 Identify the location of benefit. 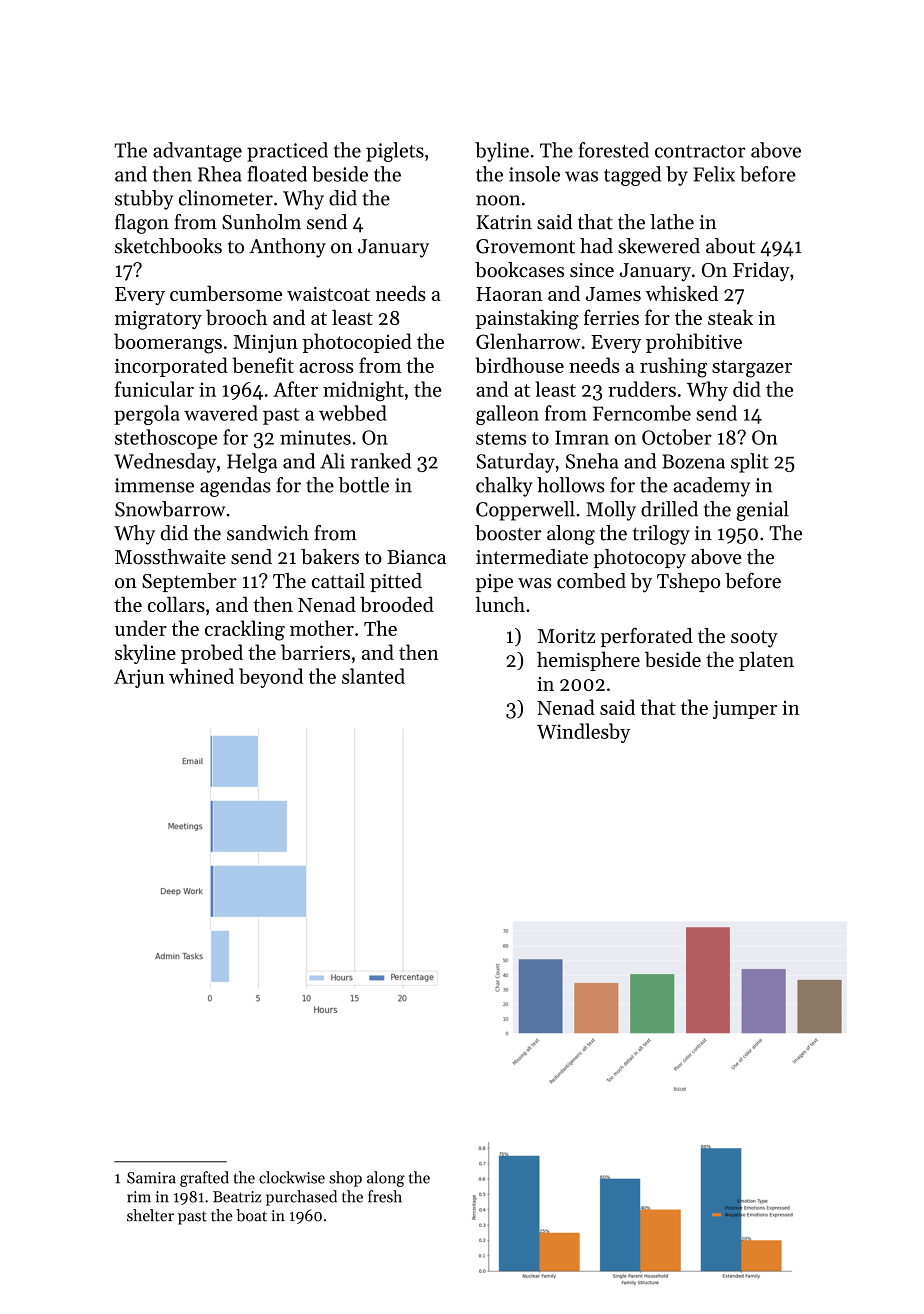
(263, 365).
